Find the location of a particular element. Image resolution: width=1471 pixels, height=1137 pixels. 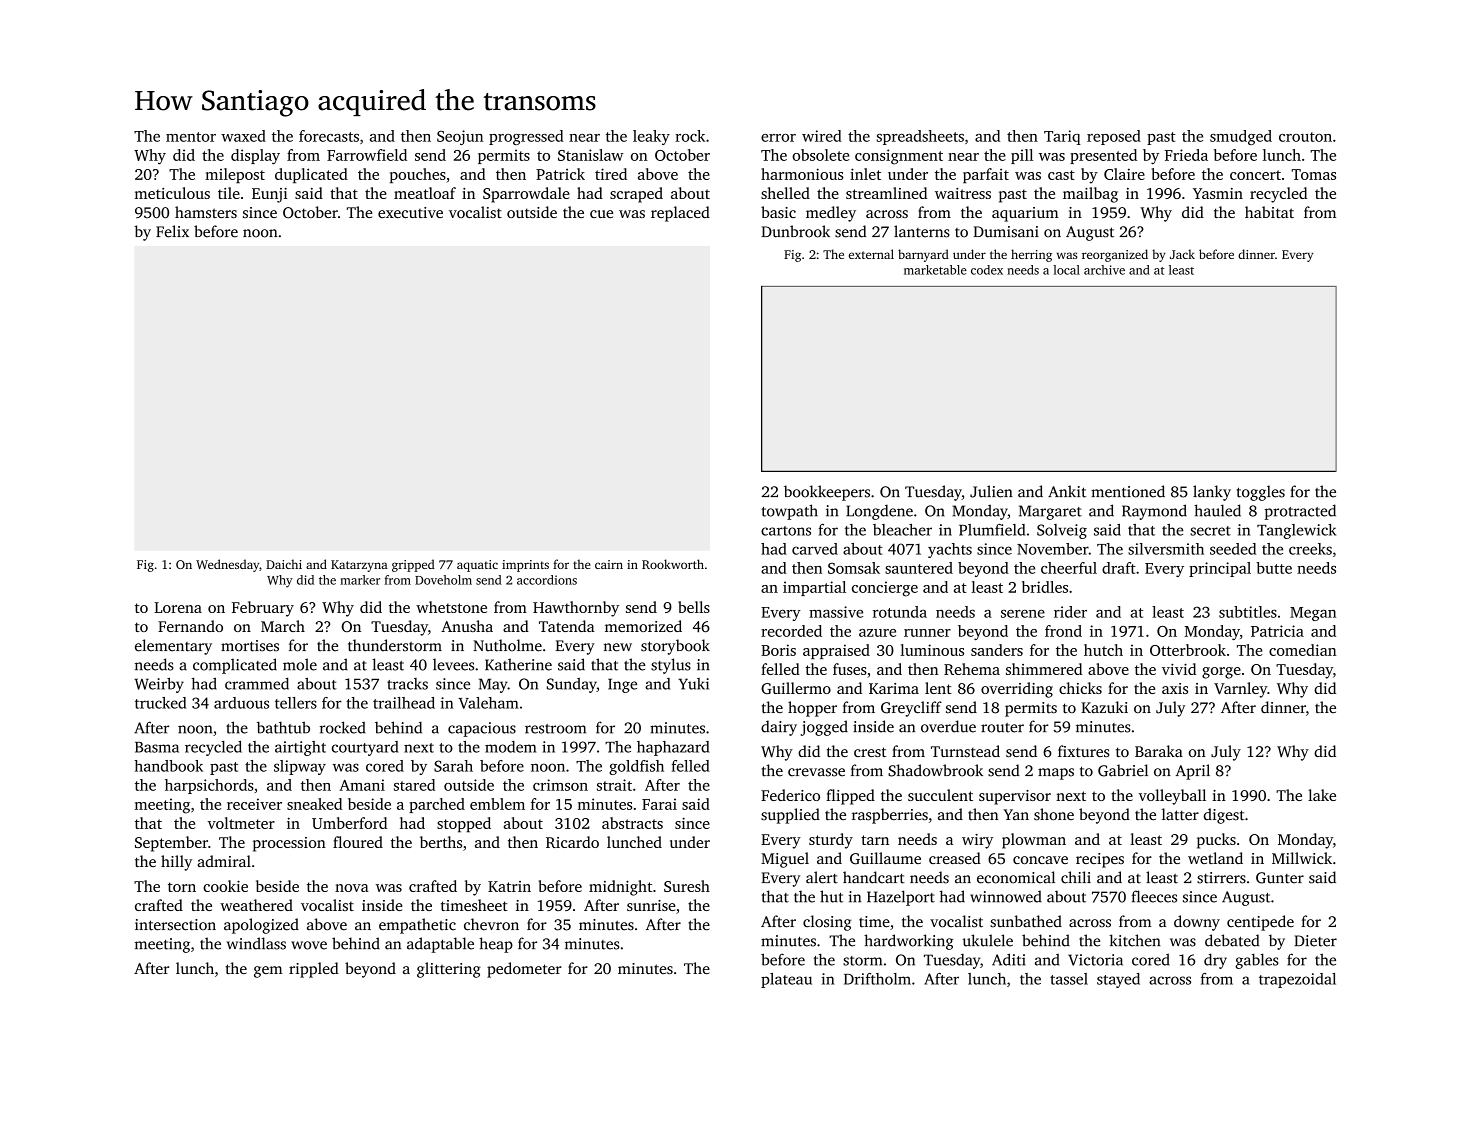

Weirby is located at coordinates (159, 685).
